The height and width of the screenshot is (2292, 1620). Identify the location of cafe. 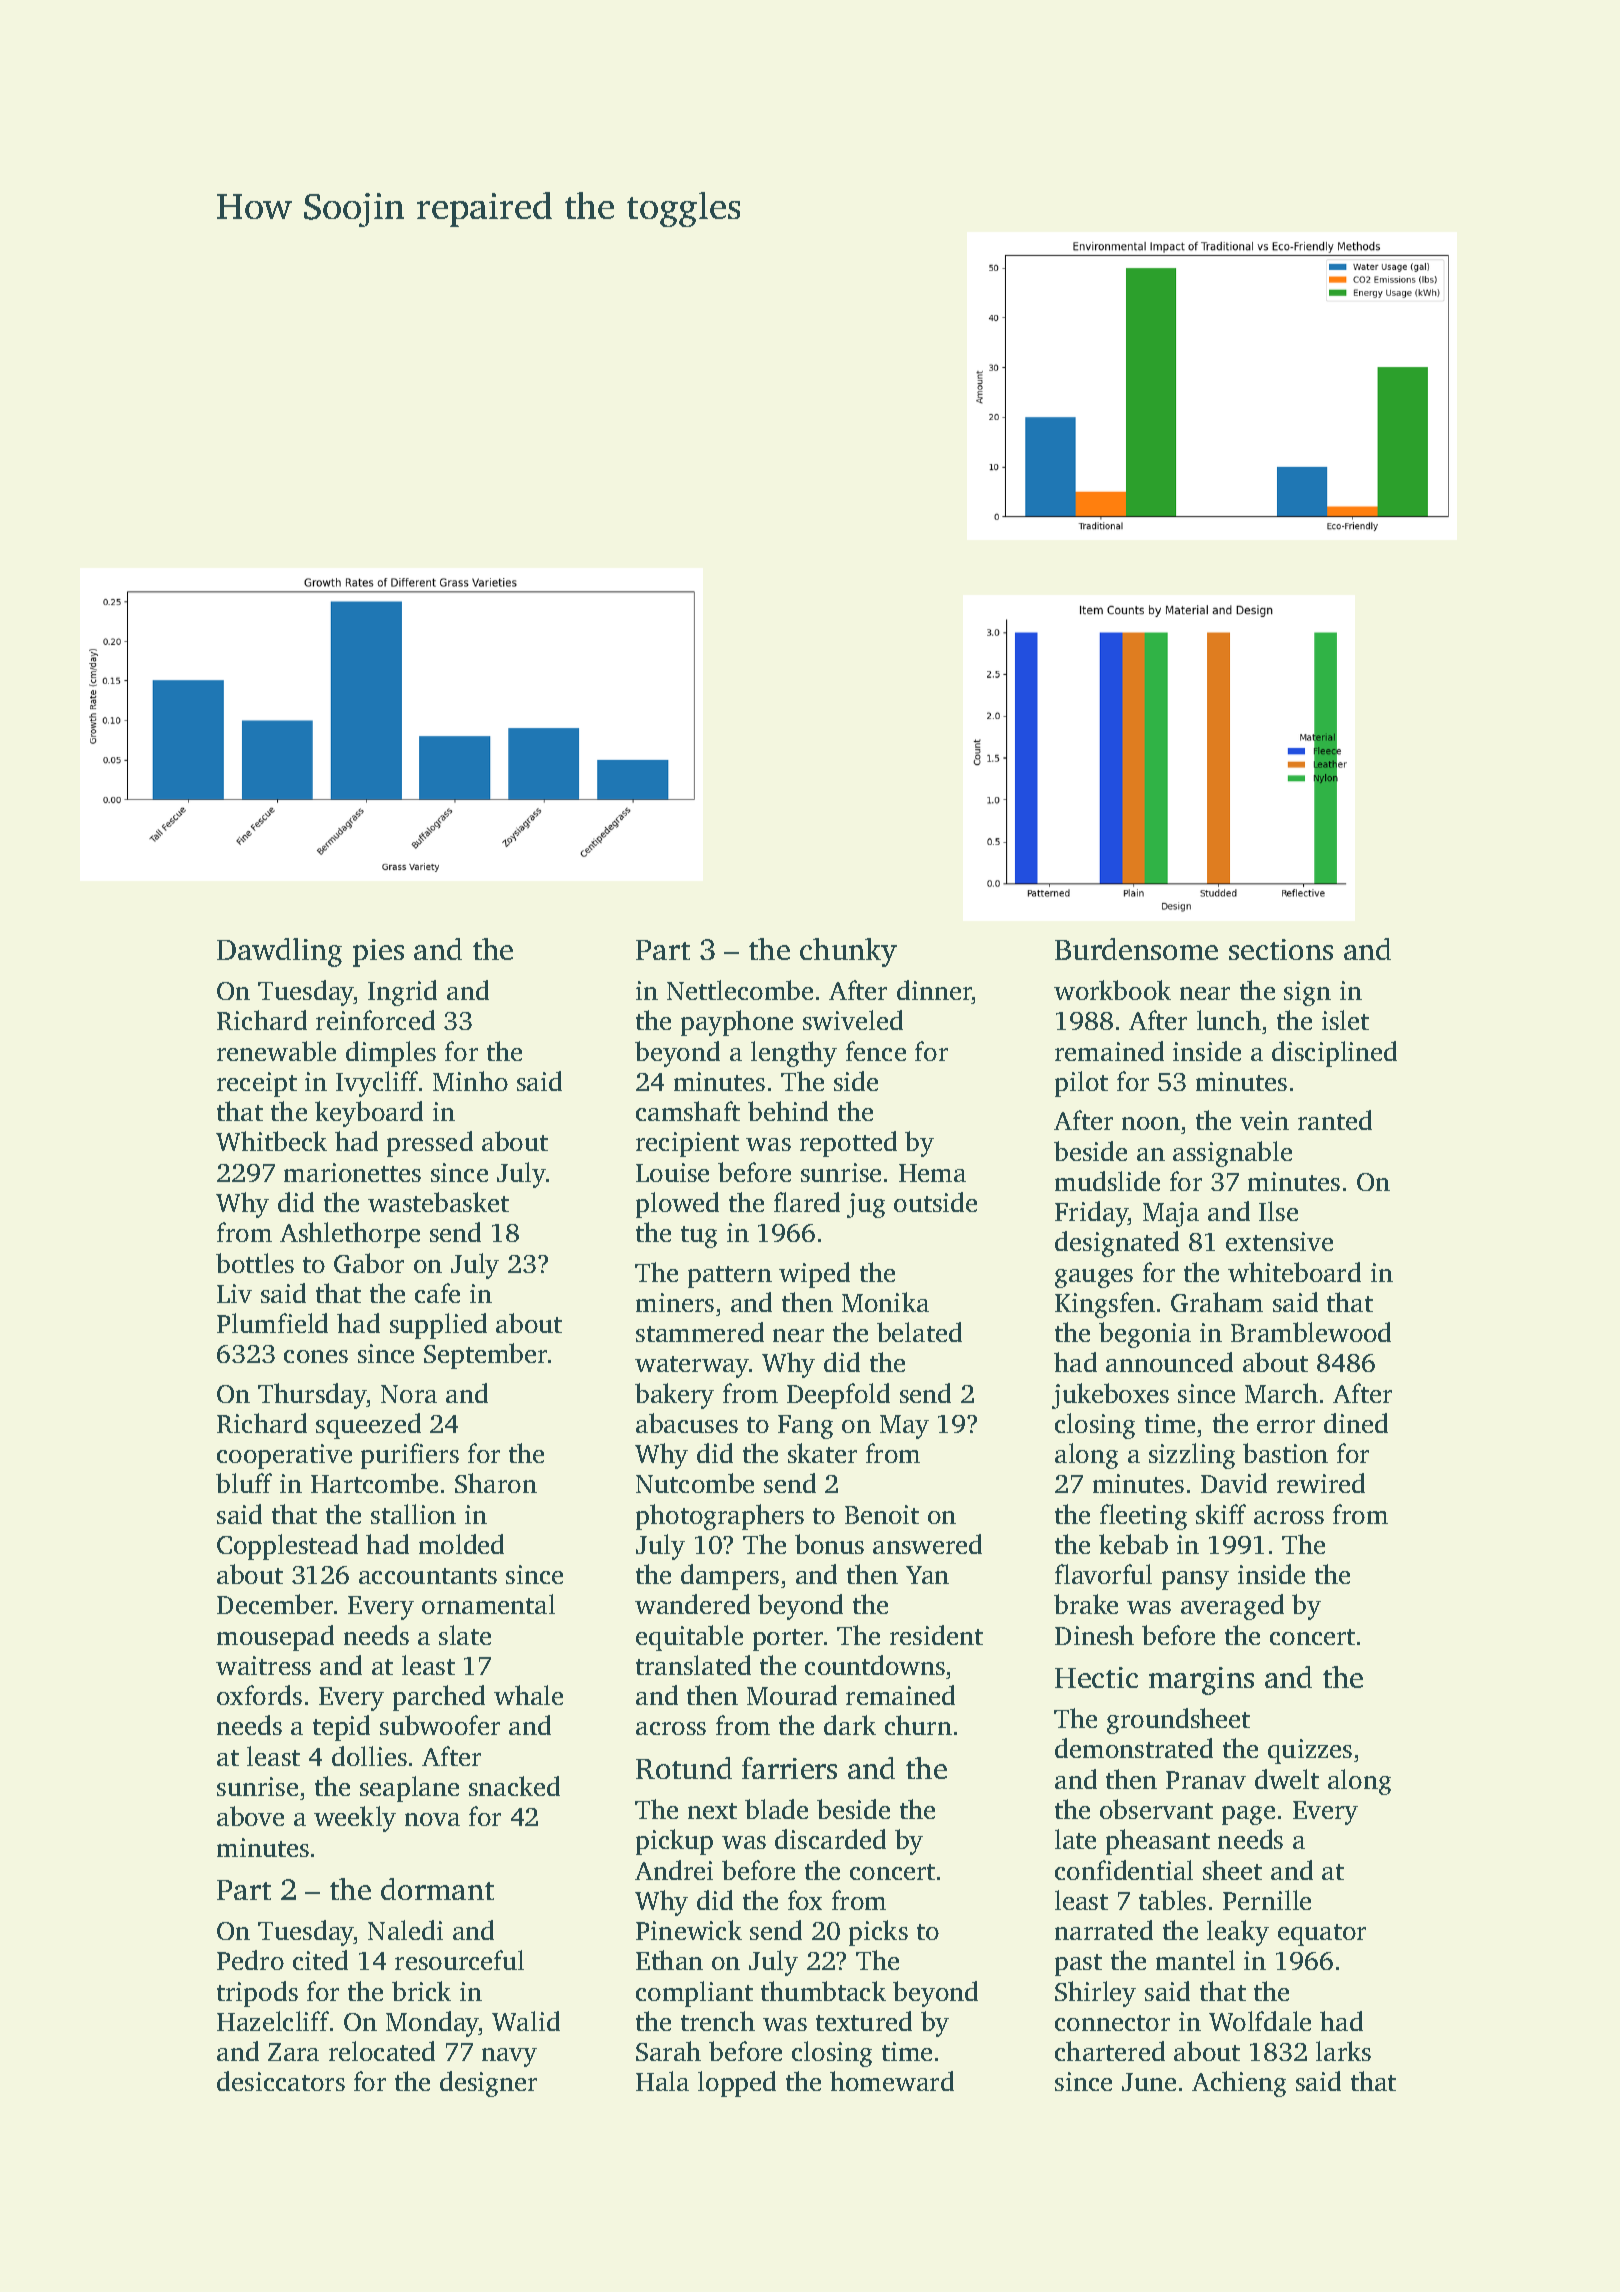
(437, 1293).
